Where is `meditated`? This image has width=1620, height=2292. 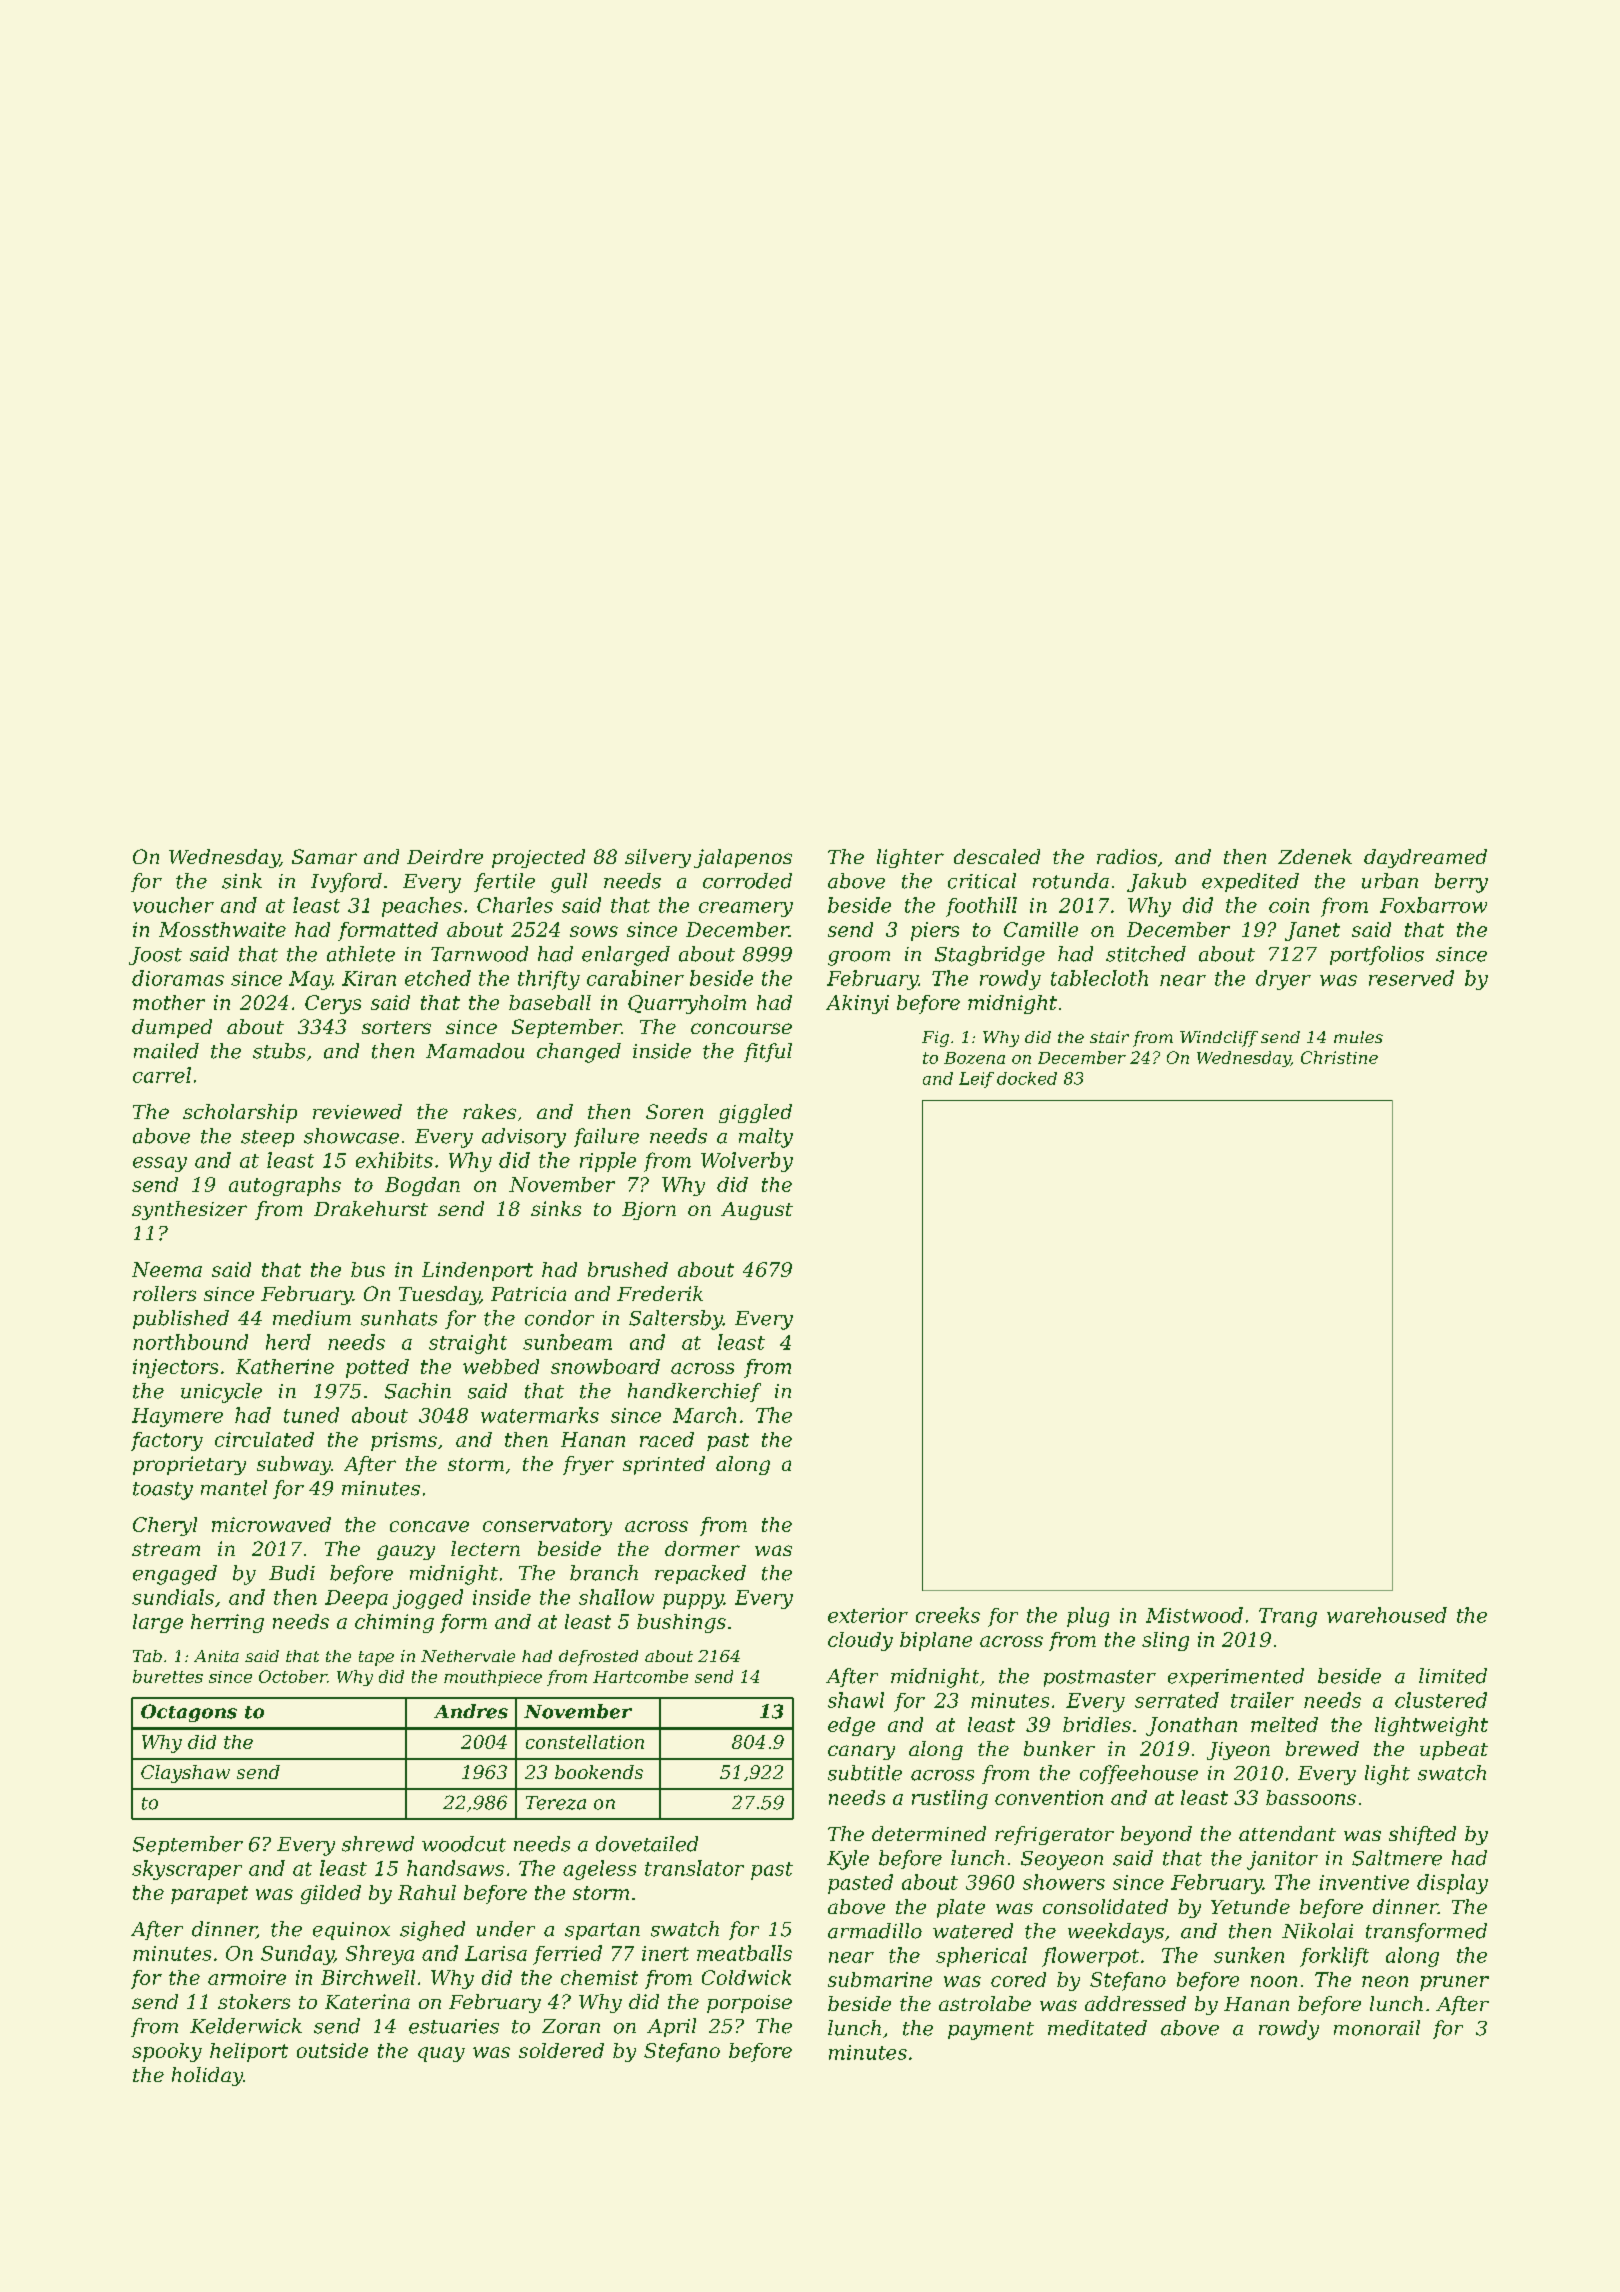
meditated is located at coordinates (1097, 2028).
